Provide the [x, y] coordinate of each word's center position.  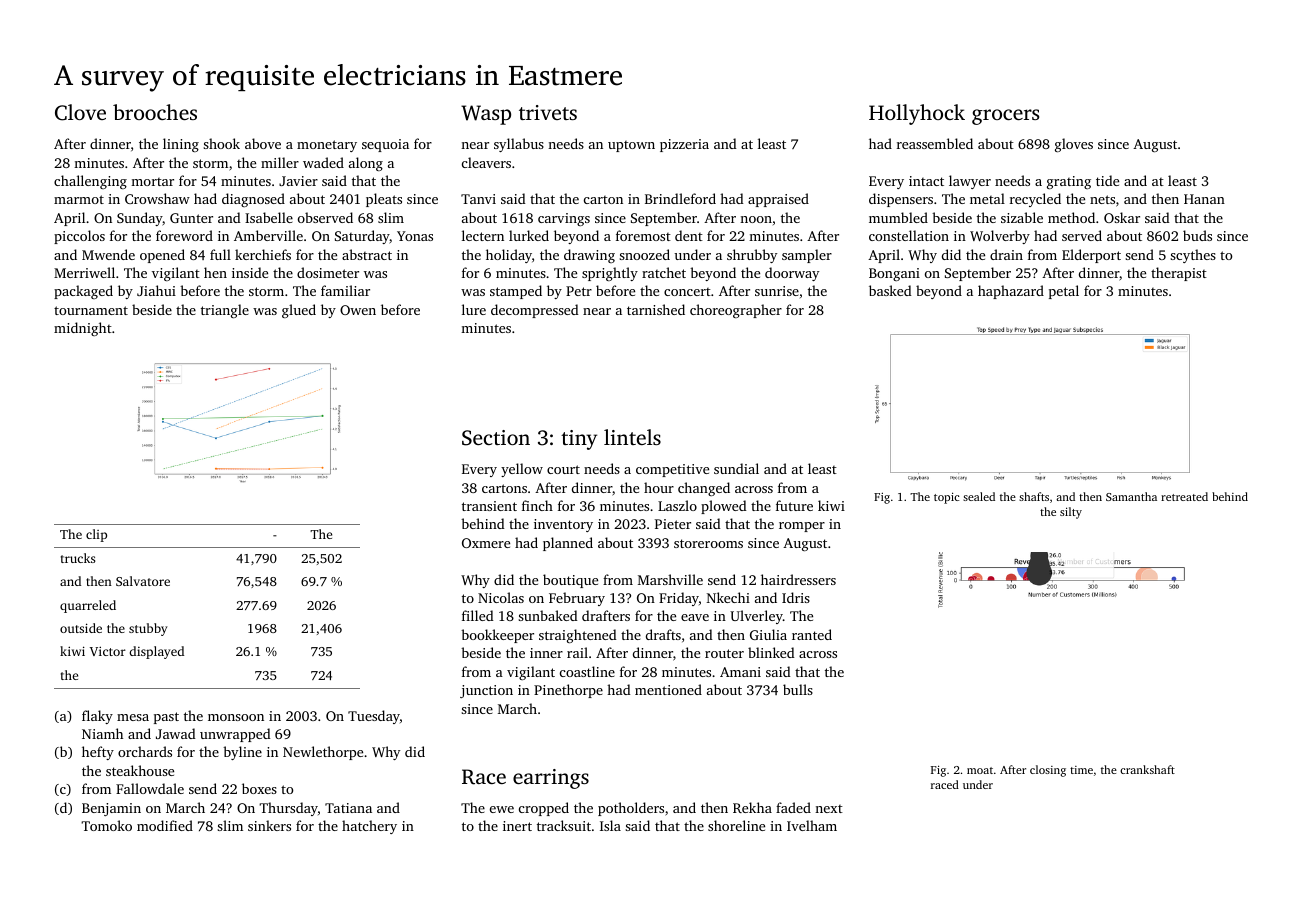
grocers [1005, 117]
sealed [979, 496]
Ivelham [812, 825]
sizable [1022, 217]
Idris [796, 597]
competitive [672, 470]
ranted [812, 634]
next [829, 809]
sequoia [385, 145]
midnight [83, 329]
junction [486, 691]
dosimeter [328, 272]
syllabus [519, 145]
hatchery [369, 827]
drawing [589, 256]
